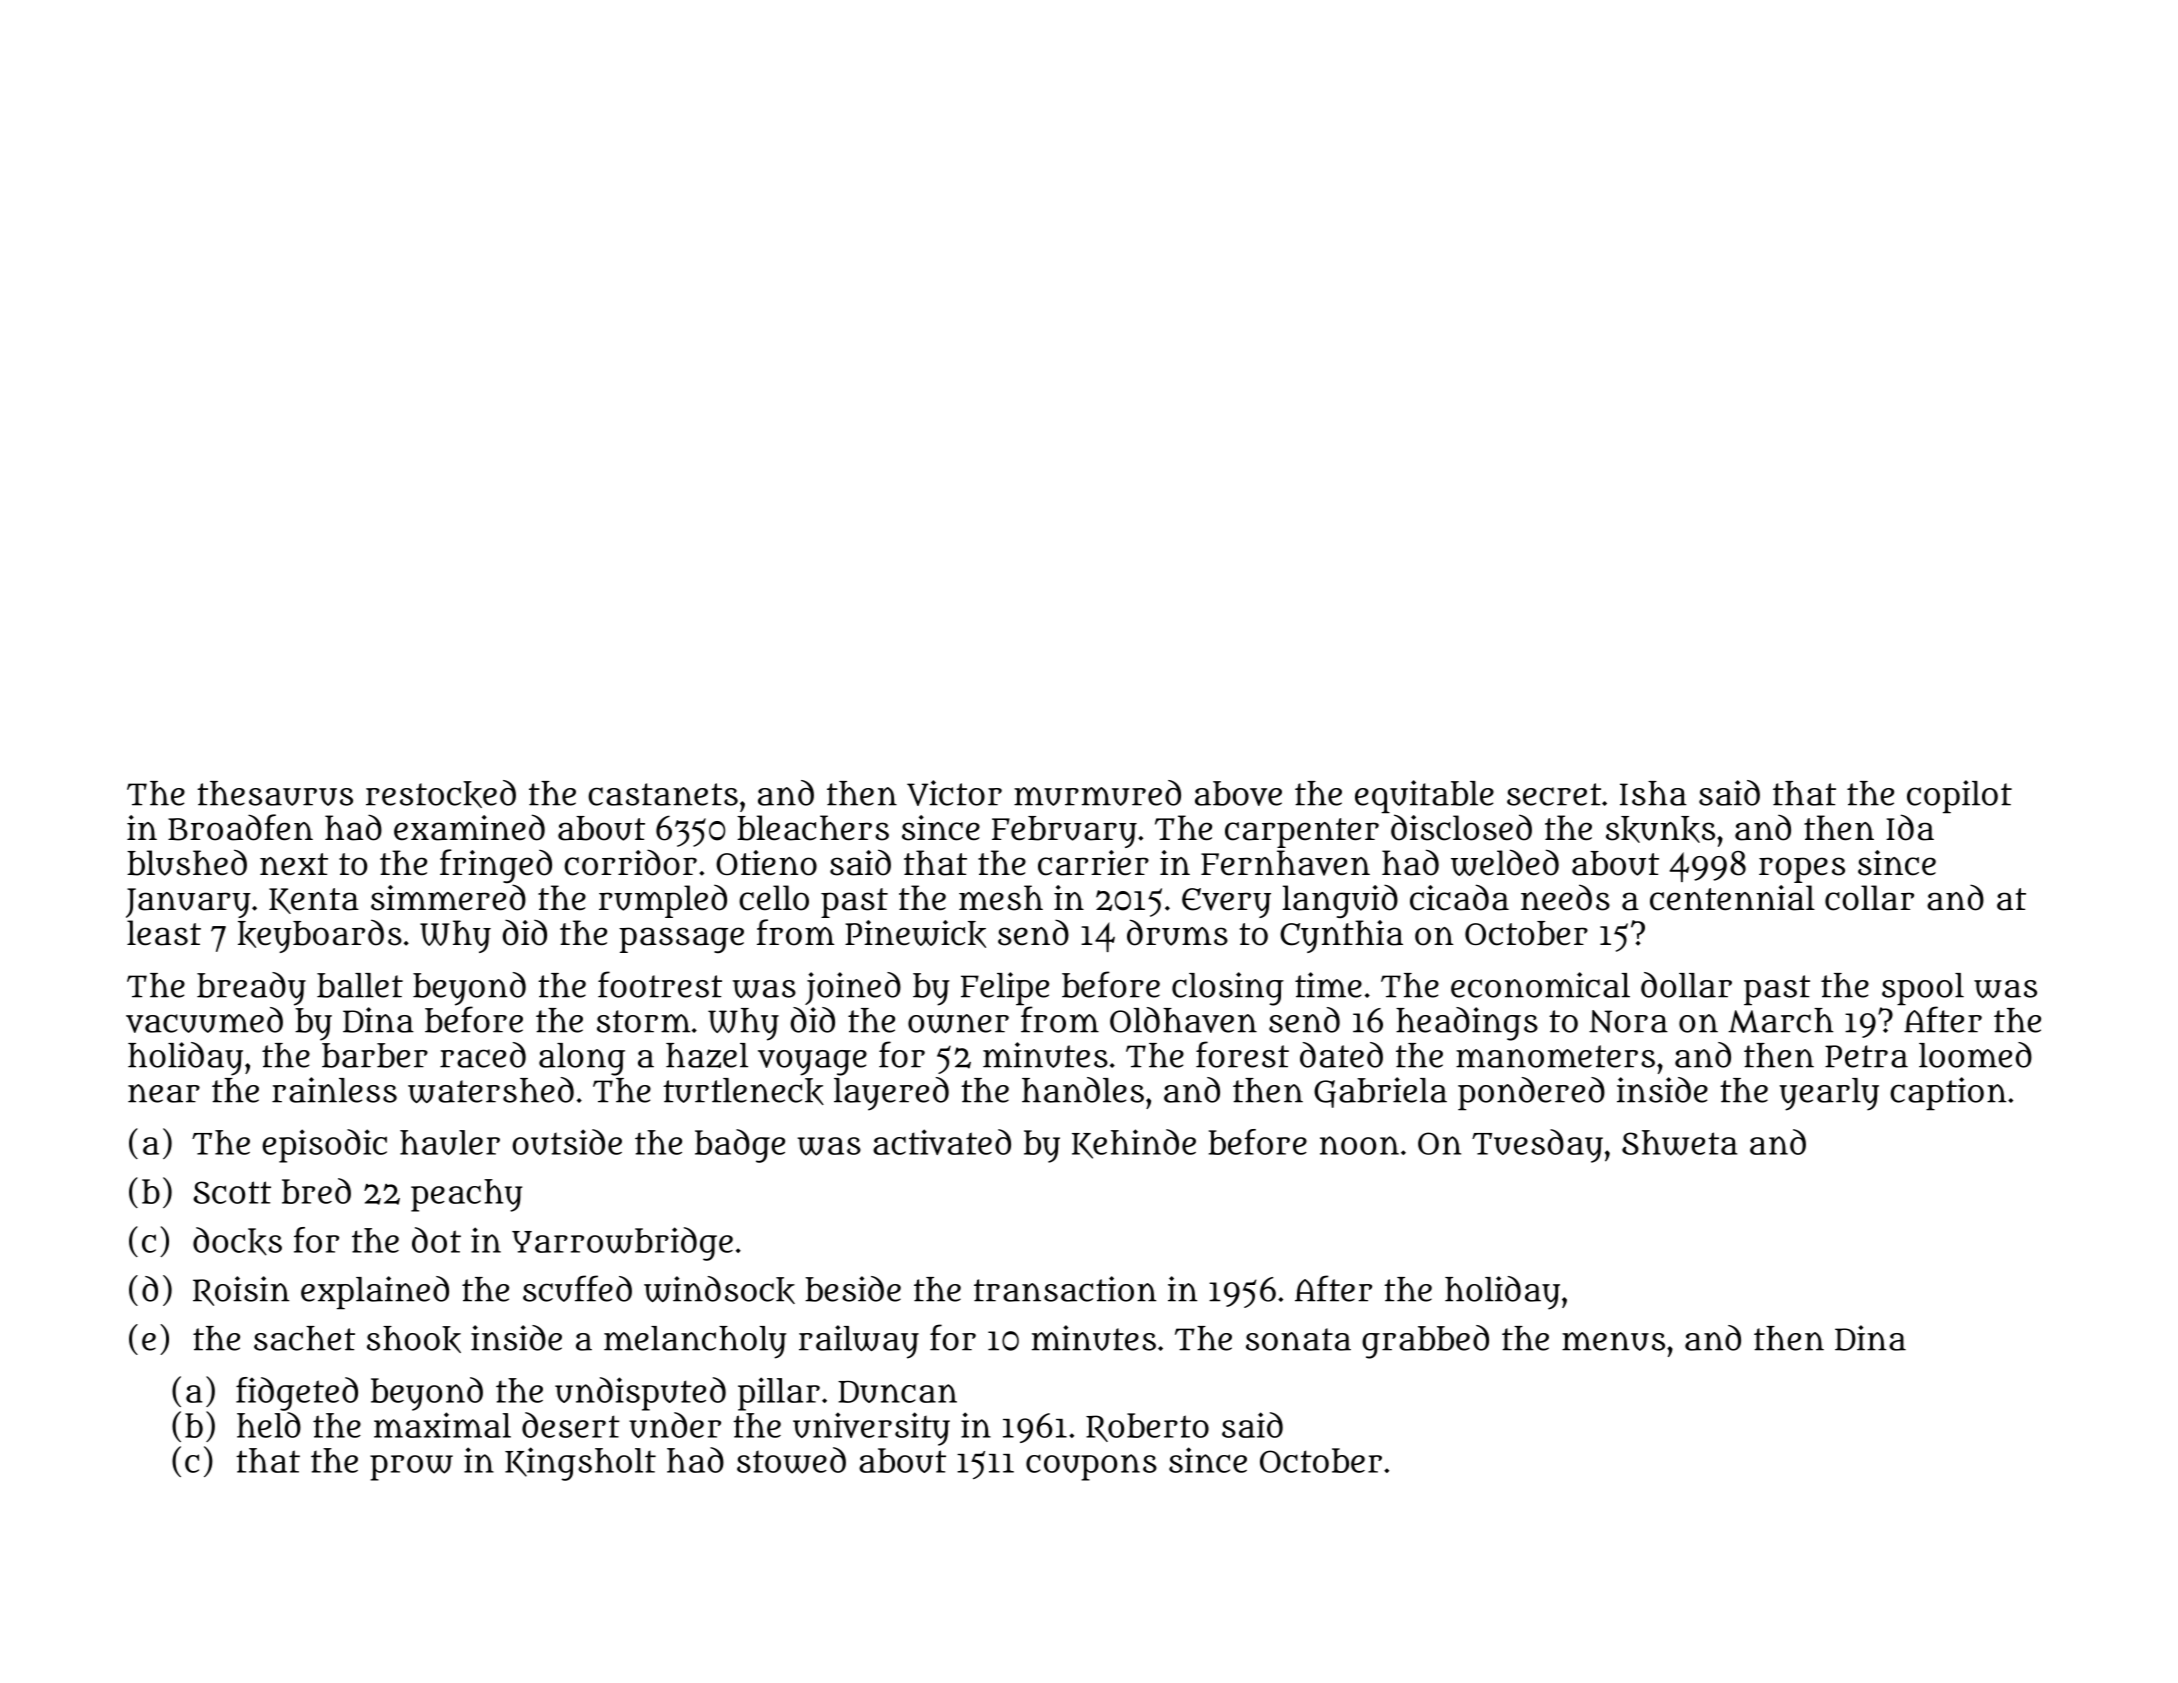 The height and width of the screenshot is (1683, 2178). What do you see at coordinates (1653, 793) in the screenshot?
I see `Isha` at bounding box center [1653, 793].
